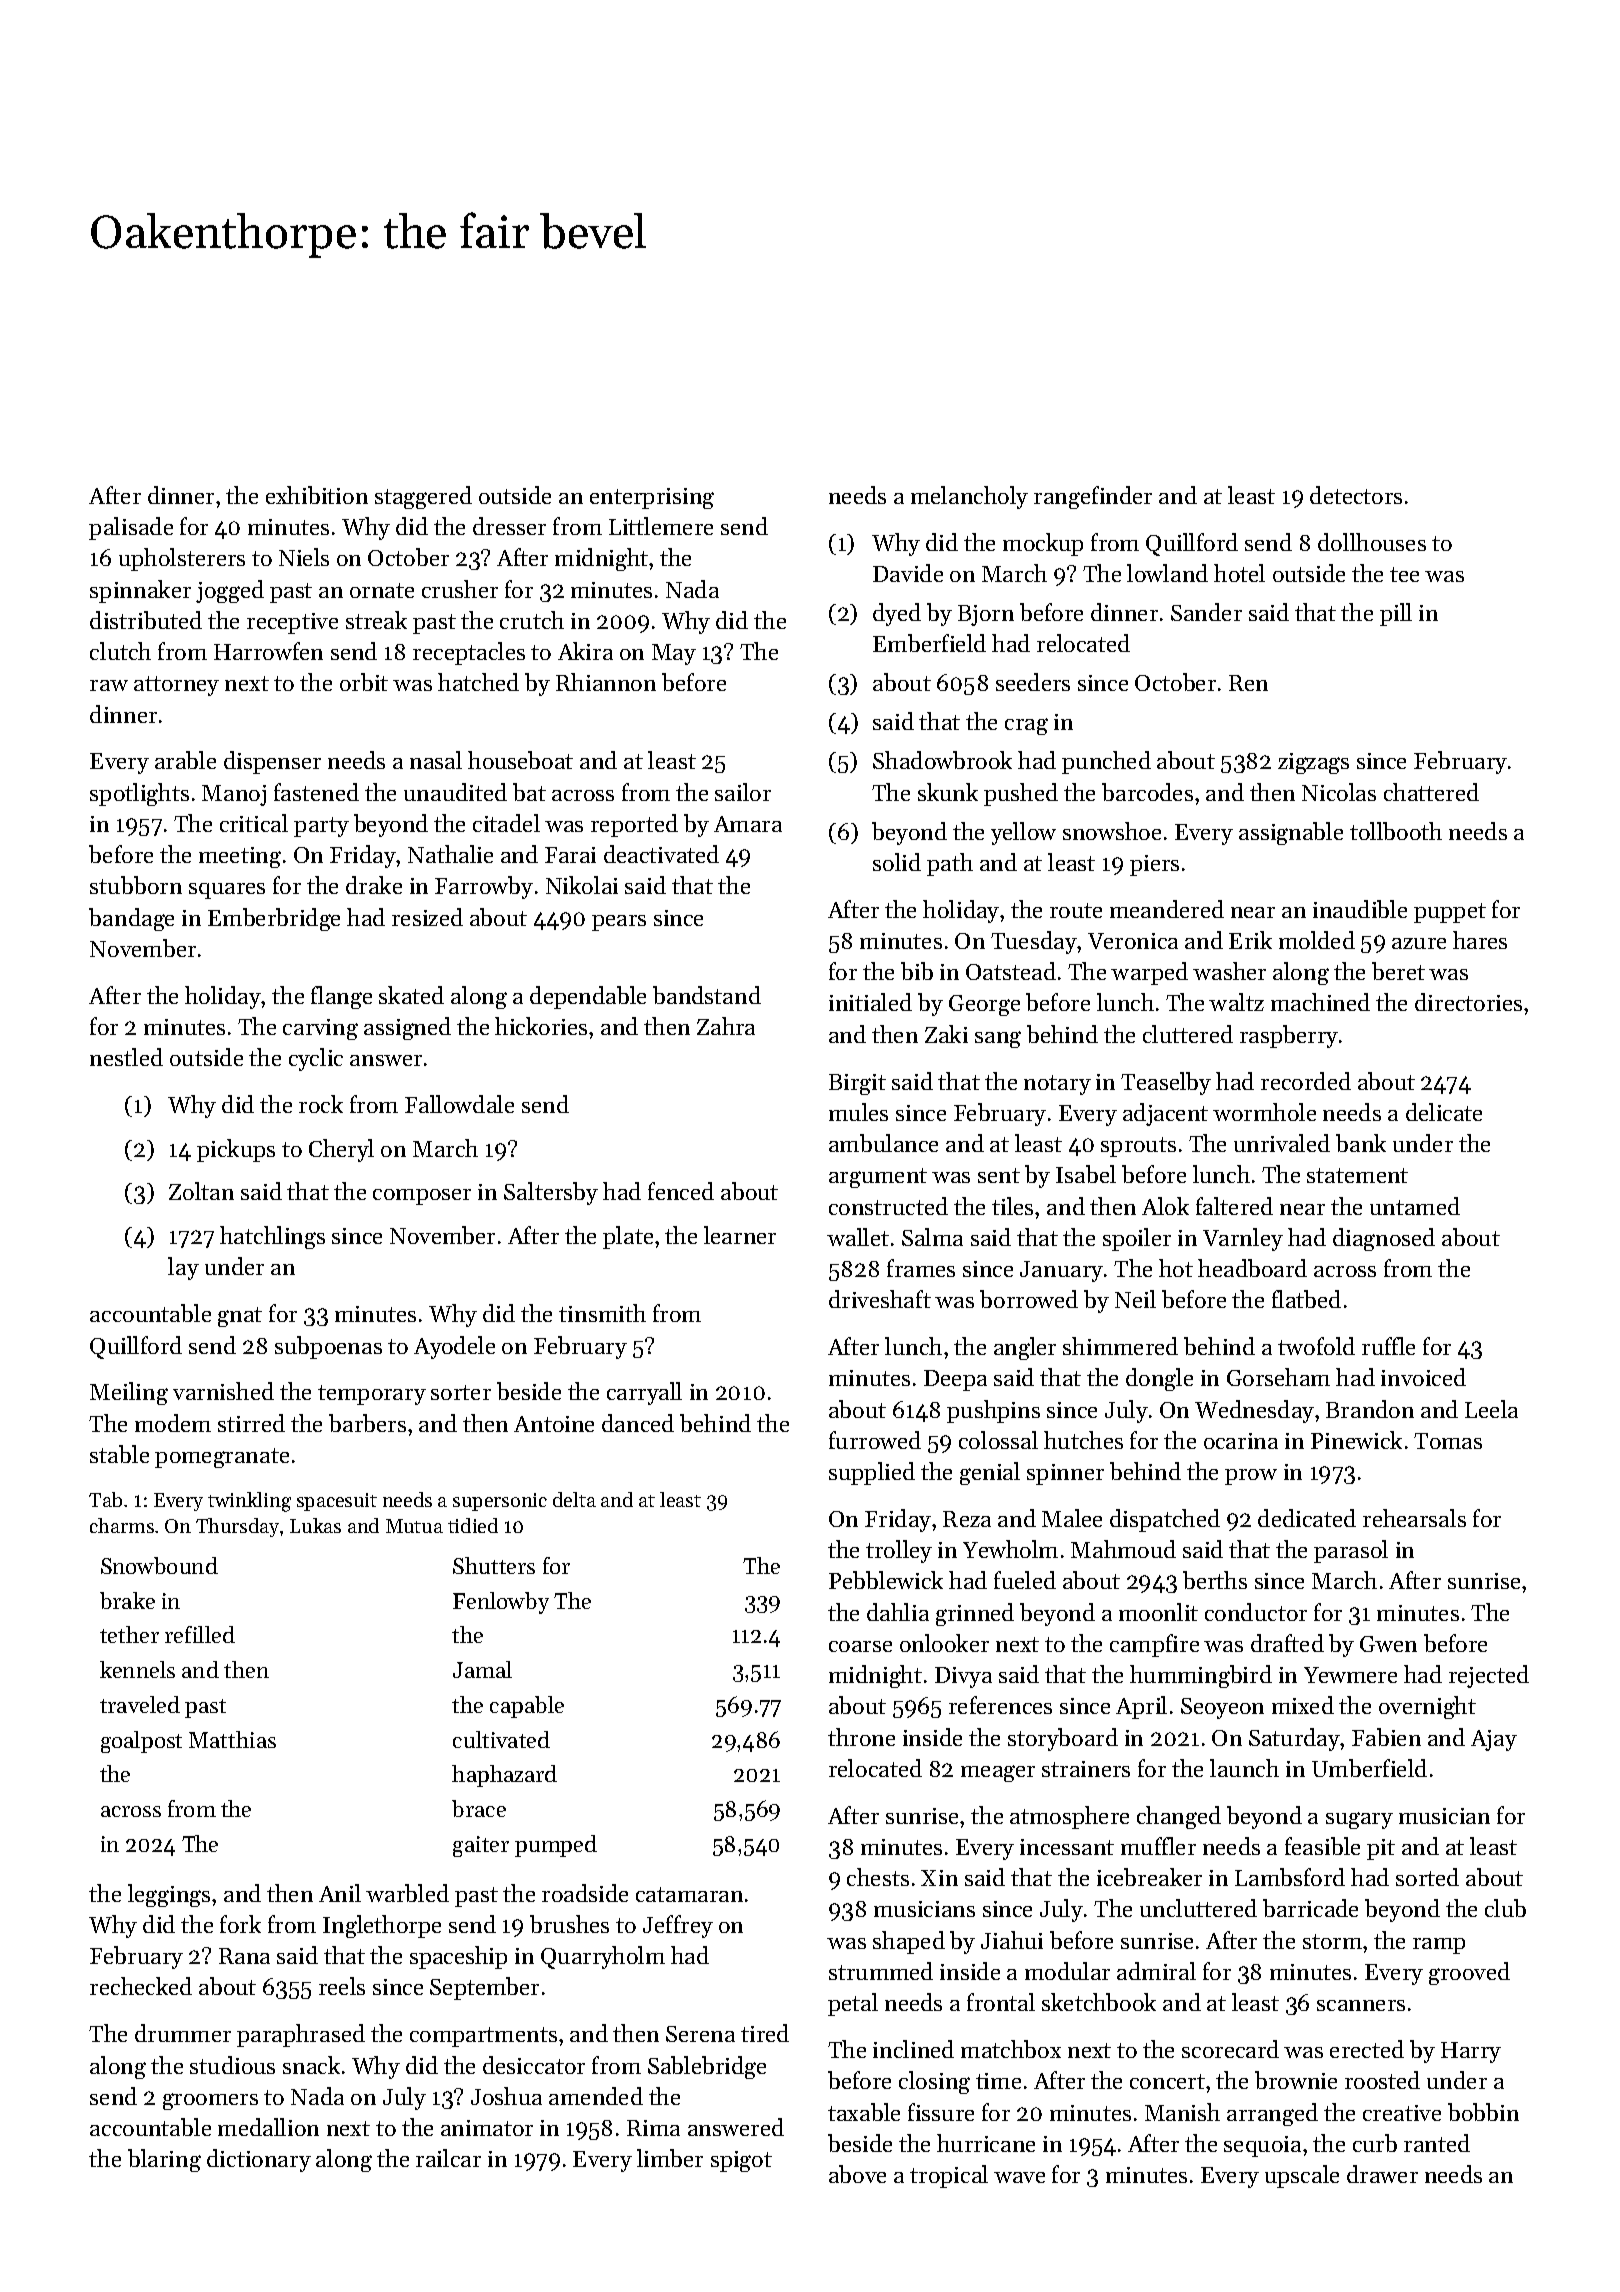 This page has height=2292, width=1620. I want to click on Matthias, so click(232, 1739).
